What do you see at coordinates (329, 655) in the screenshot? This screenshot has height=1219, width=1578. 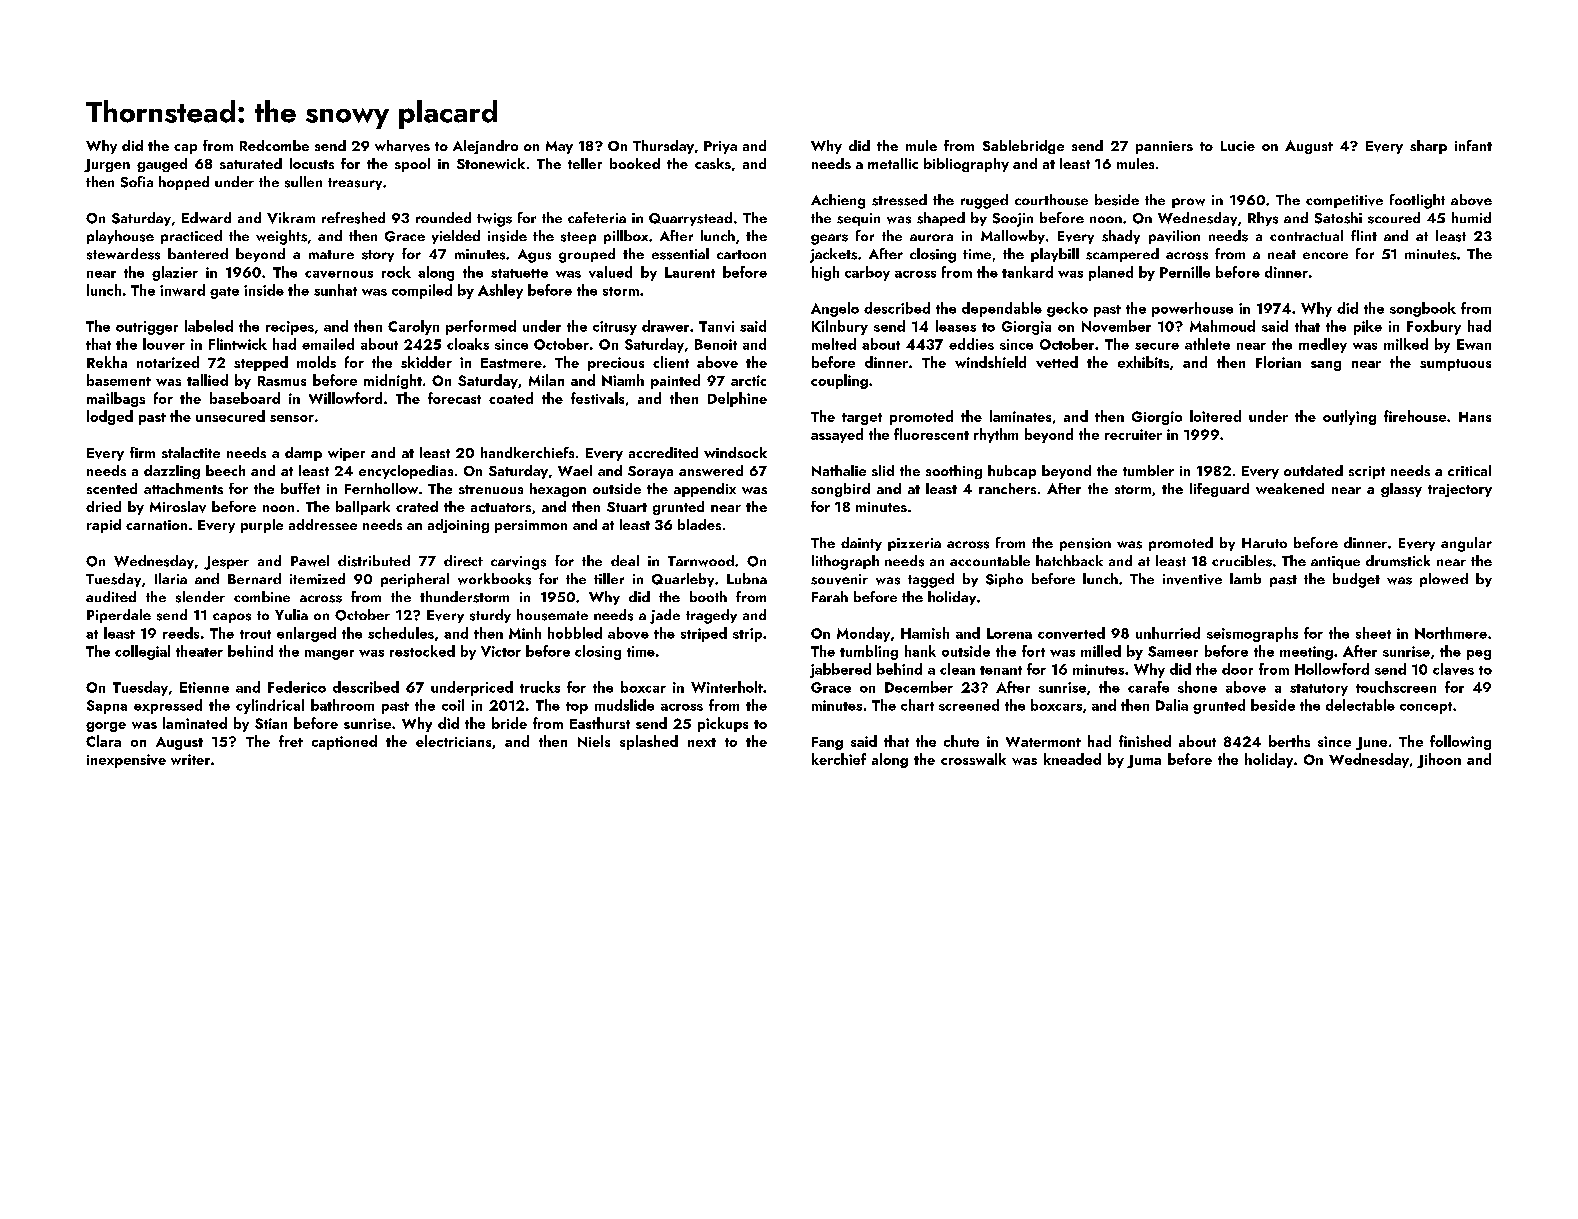 I see `manger` at bounding box center [329, 655].
